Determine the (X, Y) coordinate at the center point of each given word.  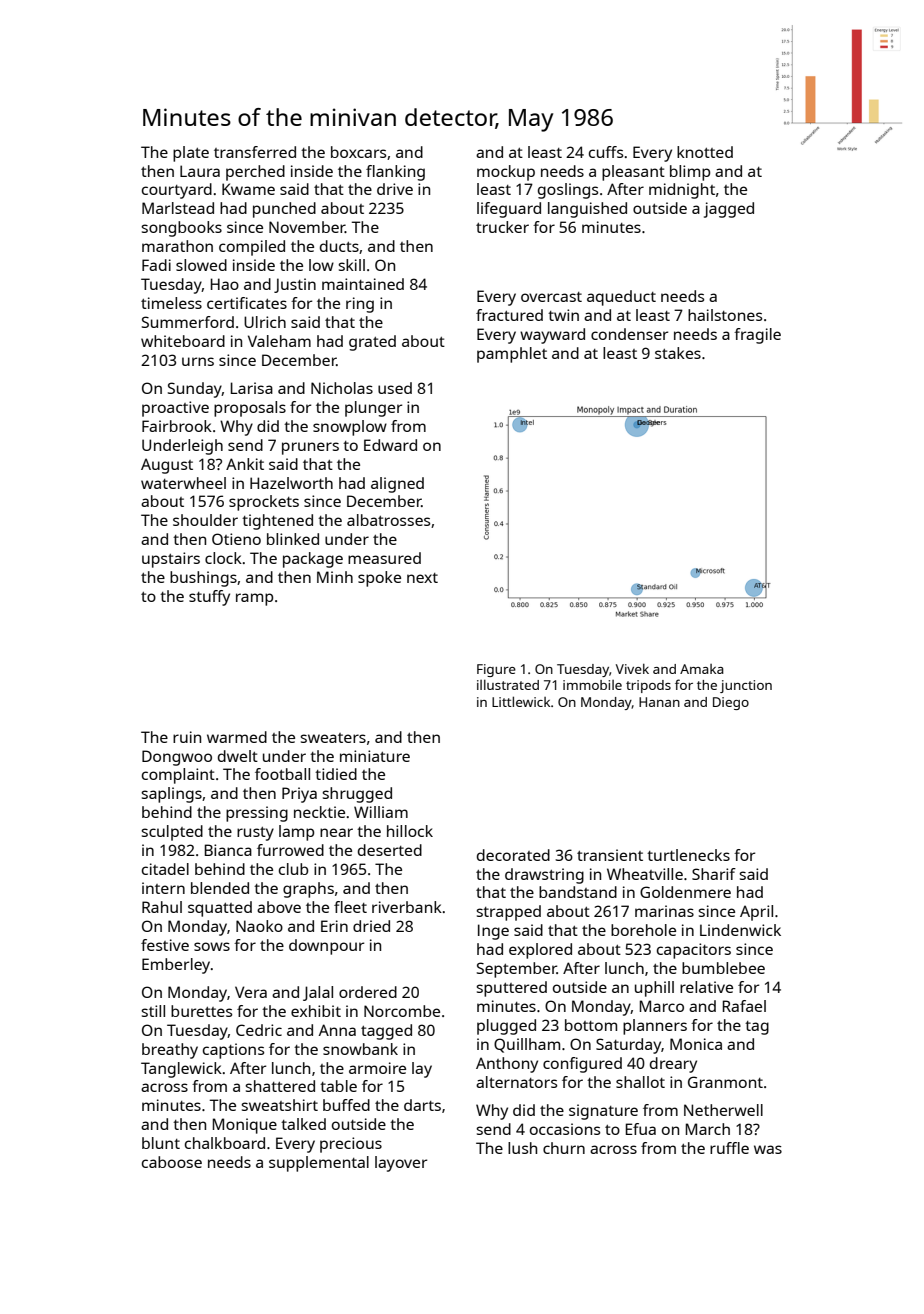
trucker (502, 227)
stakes (678, 353)
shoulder (205, 520)
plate (191, 154)
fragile (757, 336)
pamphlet (512, 355)
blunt (161, 1143)
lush (522, 1148)
